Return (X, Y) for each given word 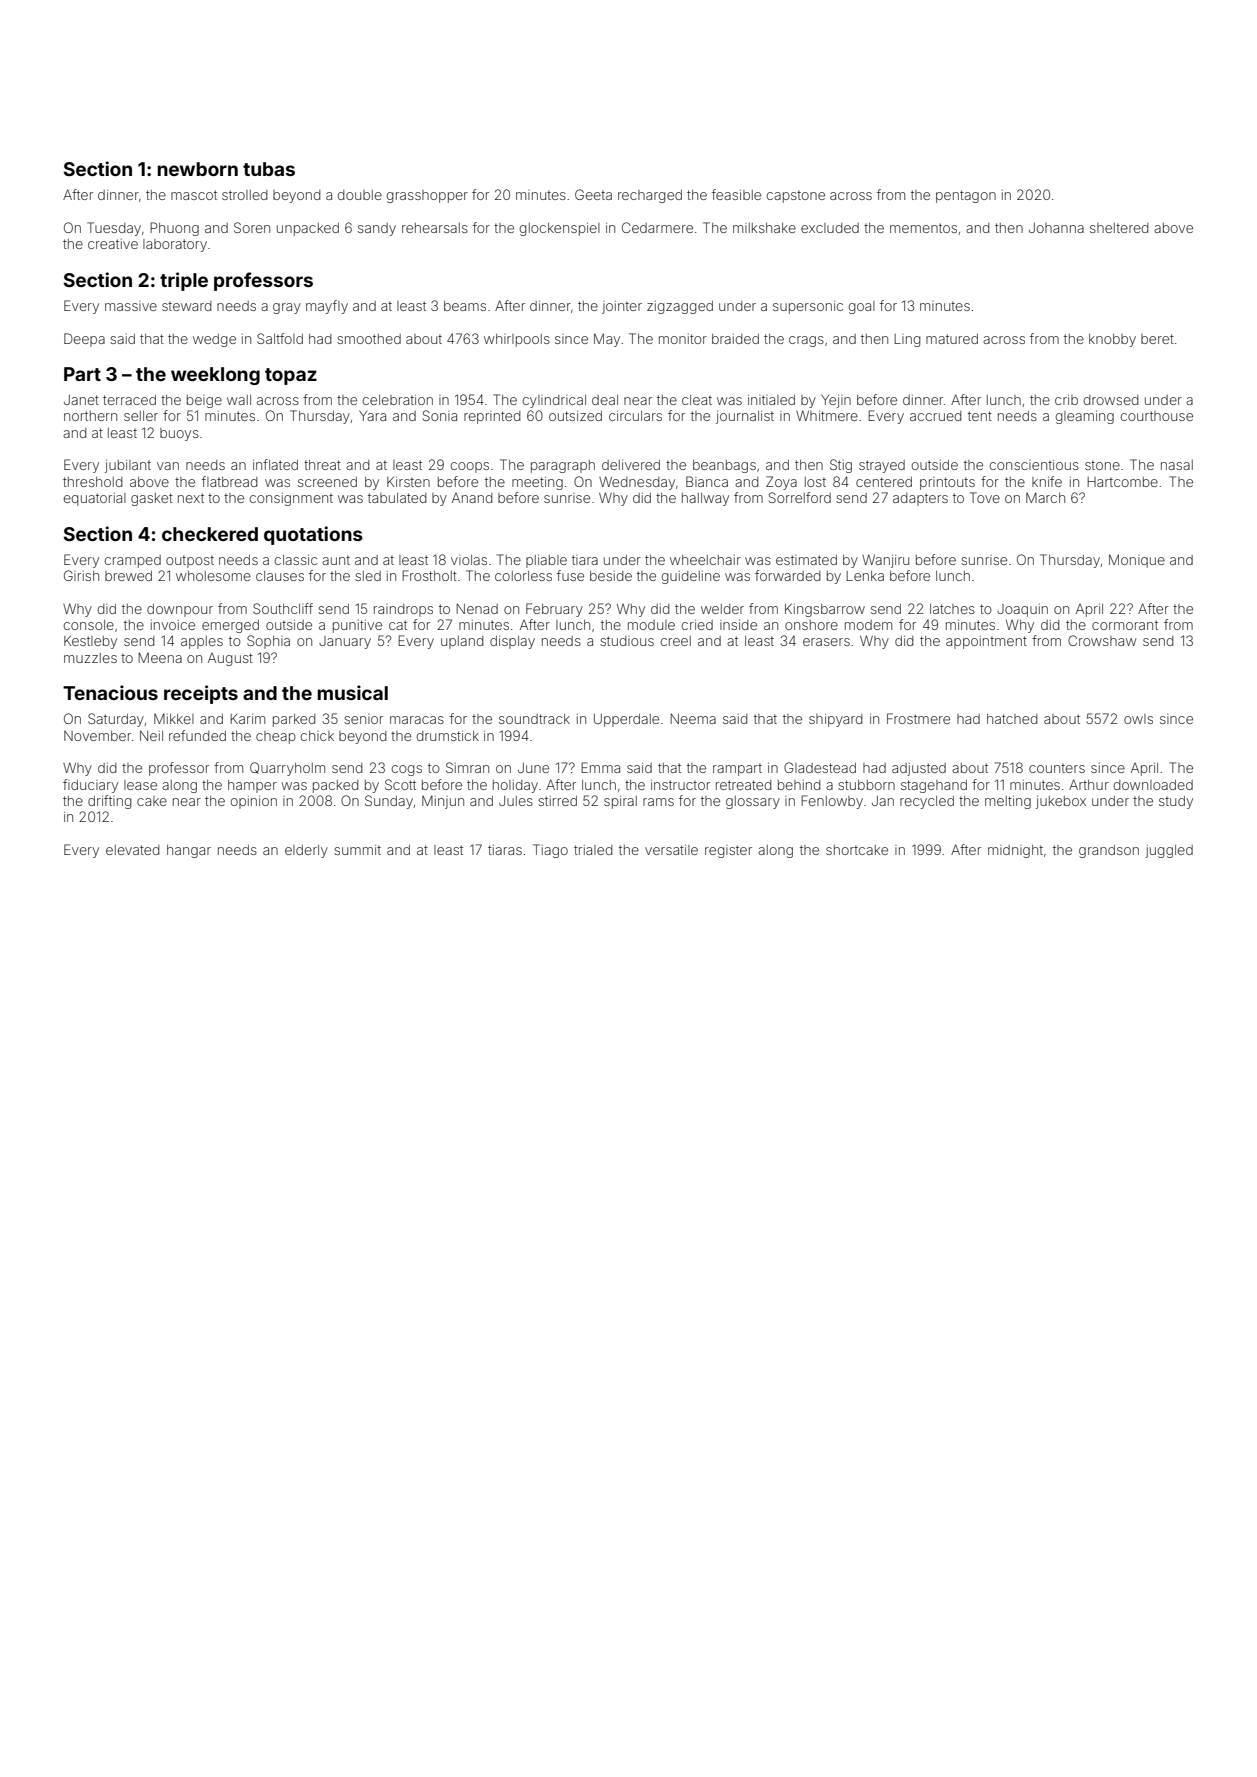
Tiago (550, 851)
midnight (1015, 851)
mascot (194, 195)
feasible (736, 194)
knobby (1112, 340)
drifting (109, 802)
